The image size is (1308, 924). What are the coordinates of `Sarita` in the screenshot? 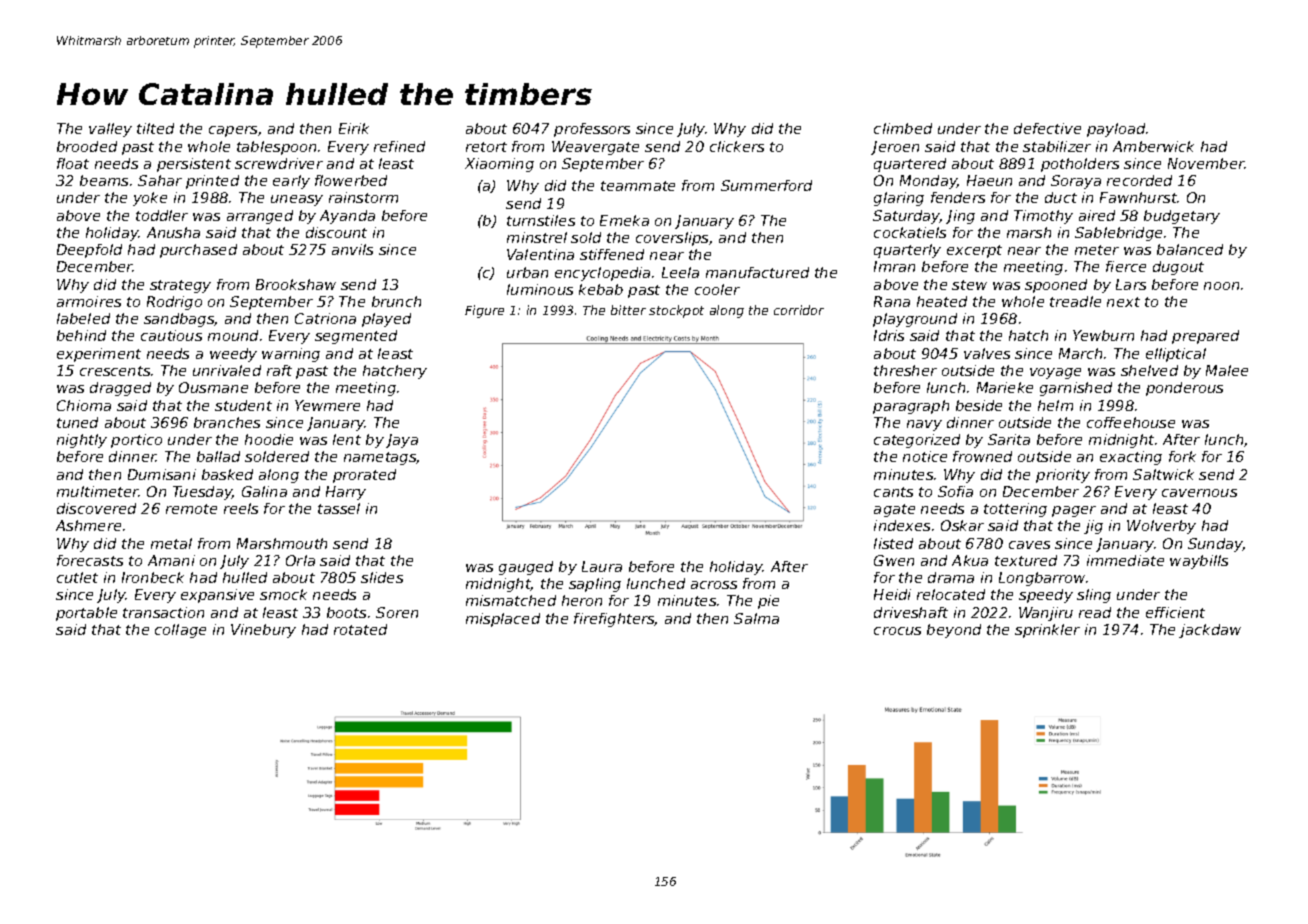 It's located at (1009, 439).
